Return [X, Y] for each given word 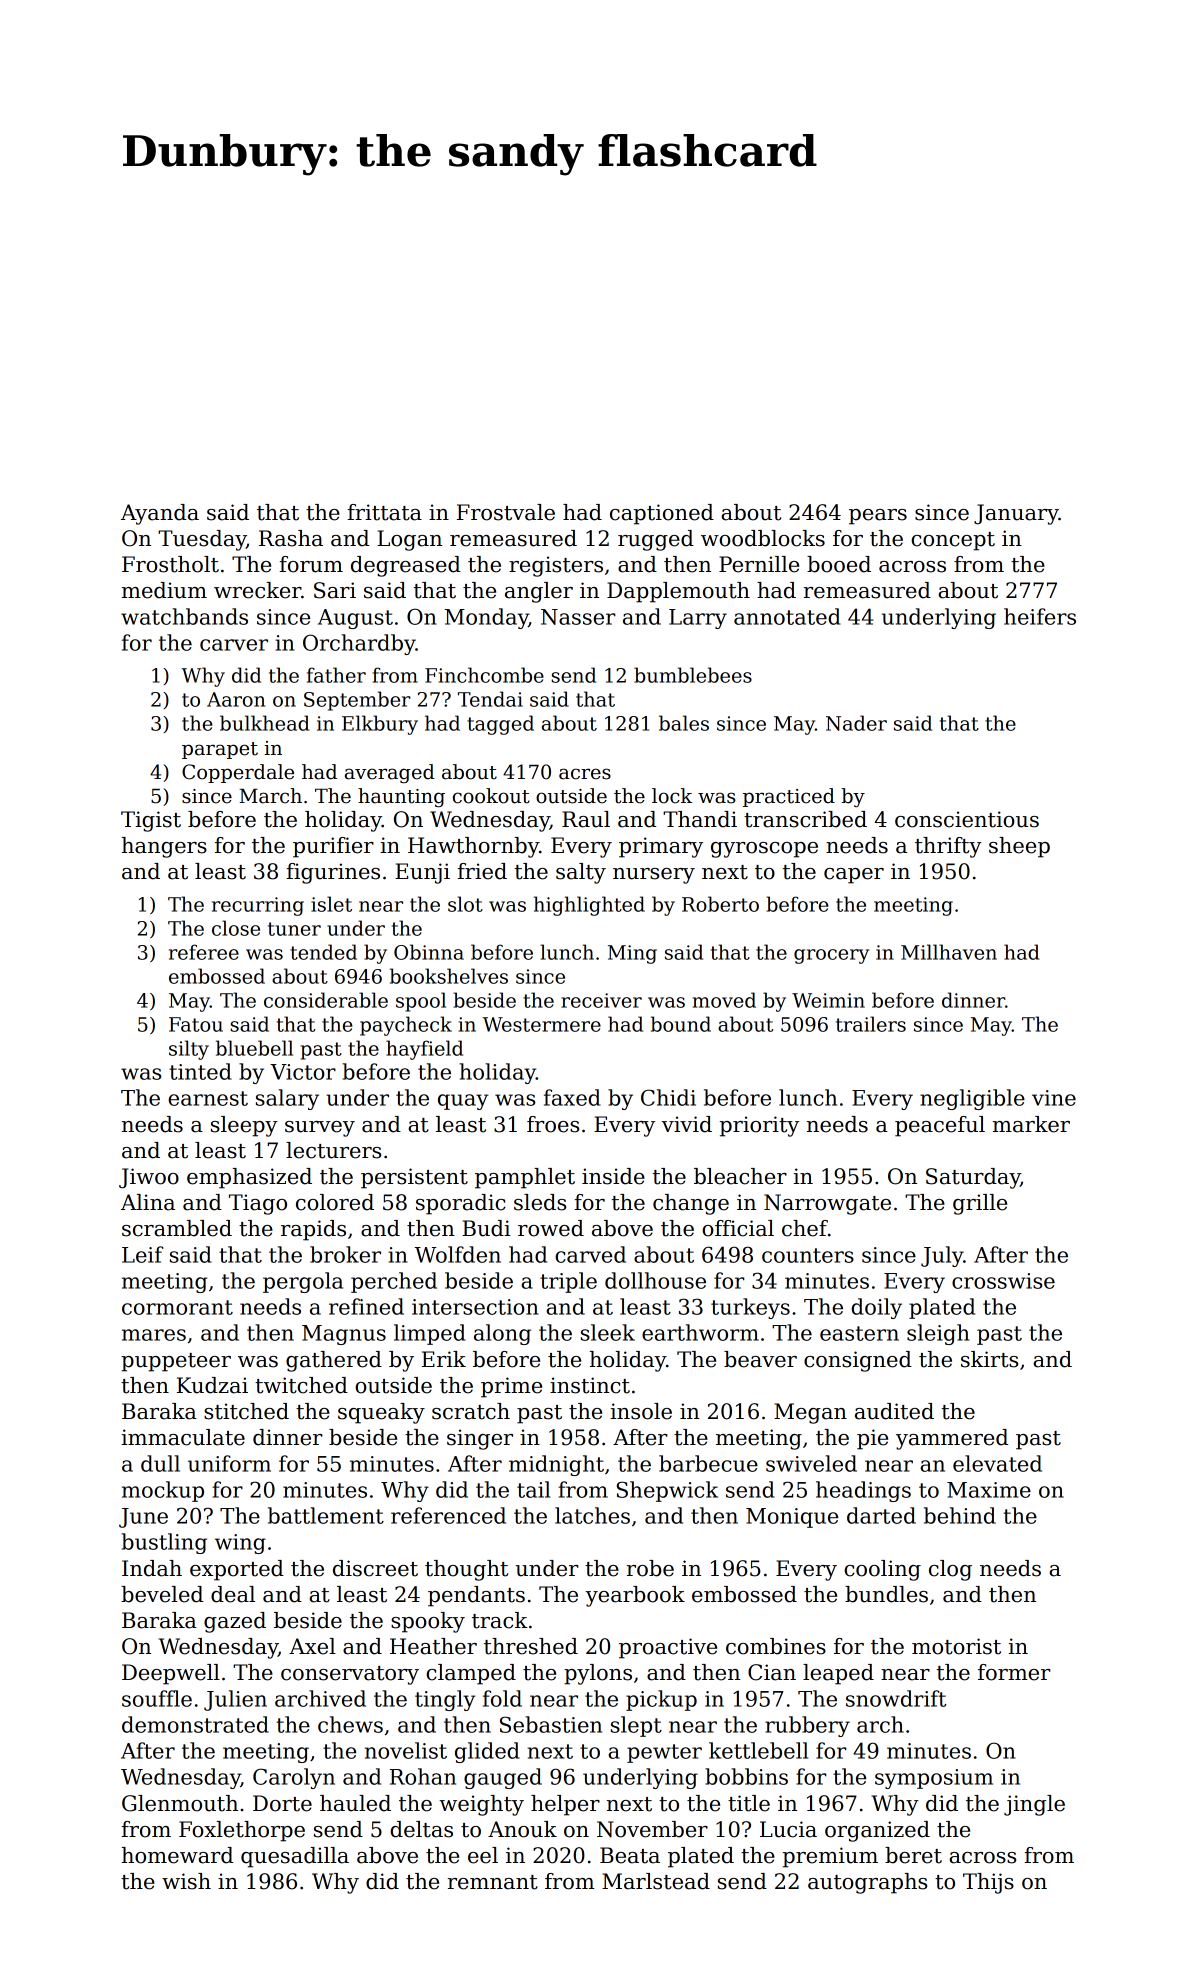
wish [186, 1881]
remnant [493, 1882]
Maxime [989, 1490]
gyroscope [764, 850]
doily [876, 1308]
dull [160, 1463]
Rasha [291, 538]
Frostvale [506, 512]
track [500, 1620]
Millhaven [949, 952]
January [1016, 514]
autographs [867, 1883]
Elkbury [380, 725]
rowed [551, 1228]
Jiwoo [149, 1178]
